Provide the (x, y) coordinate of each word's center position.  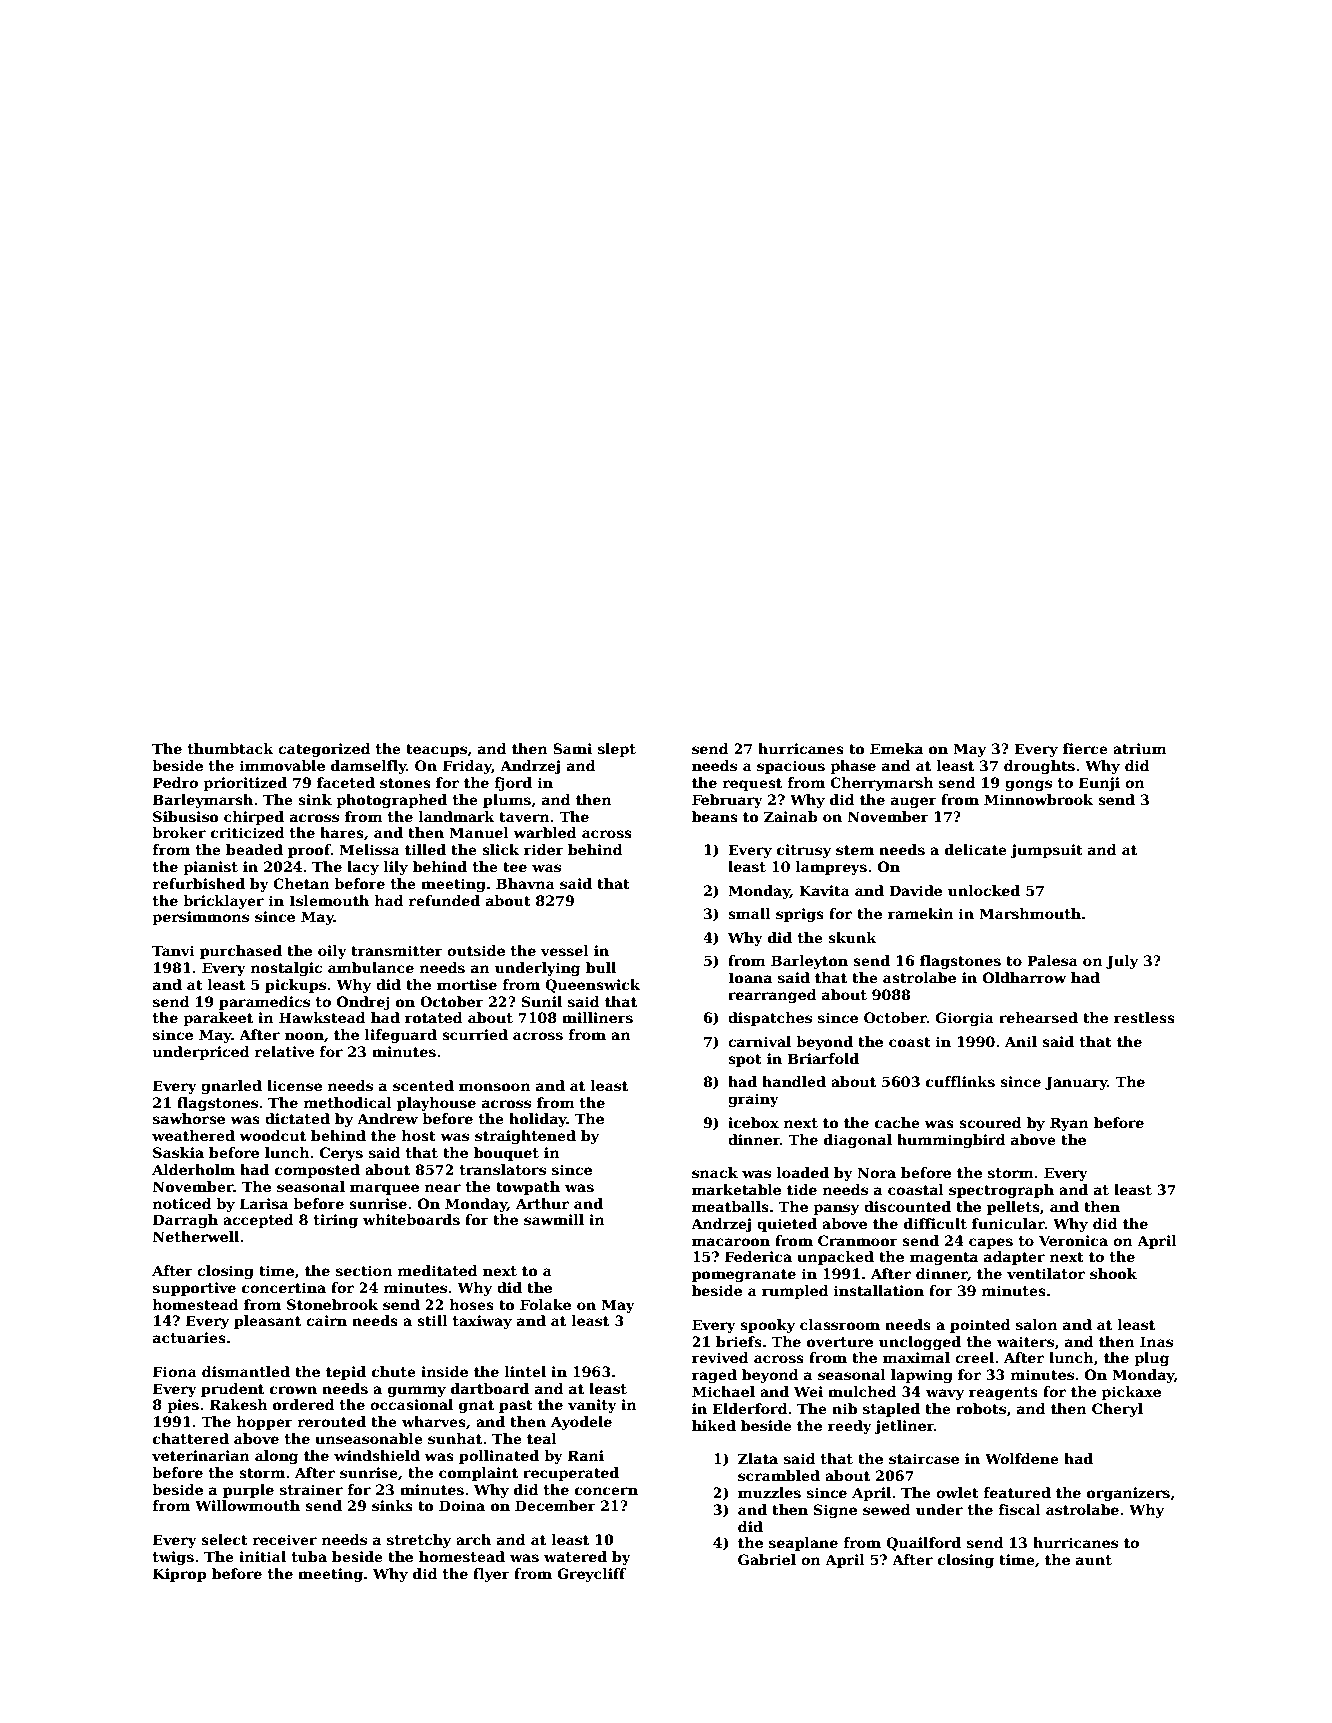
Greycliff (591, 1575)
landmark (457, 816)
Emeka (896, 748)
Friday (467, 767)
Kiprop (180, 1575)
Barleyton (809, 962)
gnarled (231, 1087)
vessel (565, 950)
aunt (1094, 1560)
